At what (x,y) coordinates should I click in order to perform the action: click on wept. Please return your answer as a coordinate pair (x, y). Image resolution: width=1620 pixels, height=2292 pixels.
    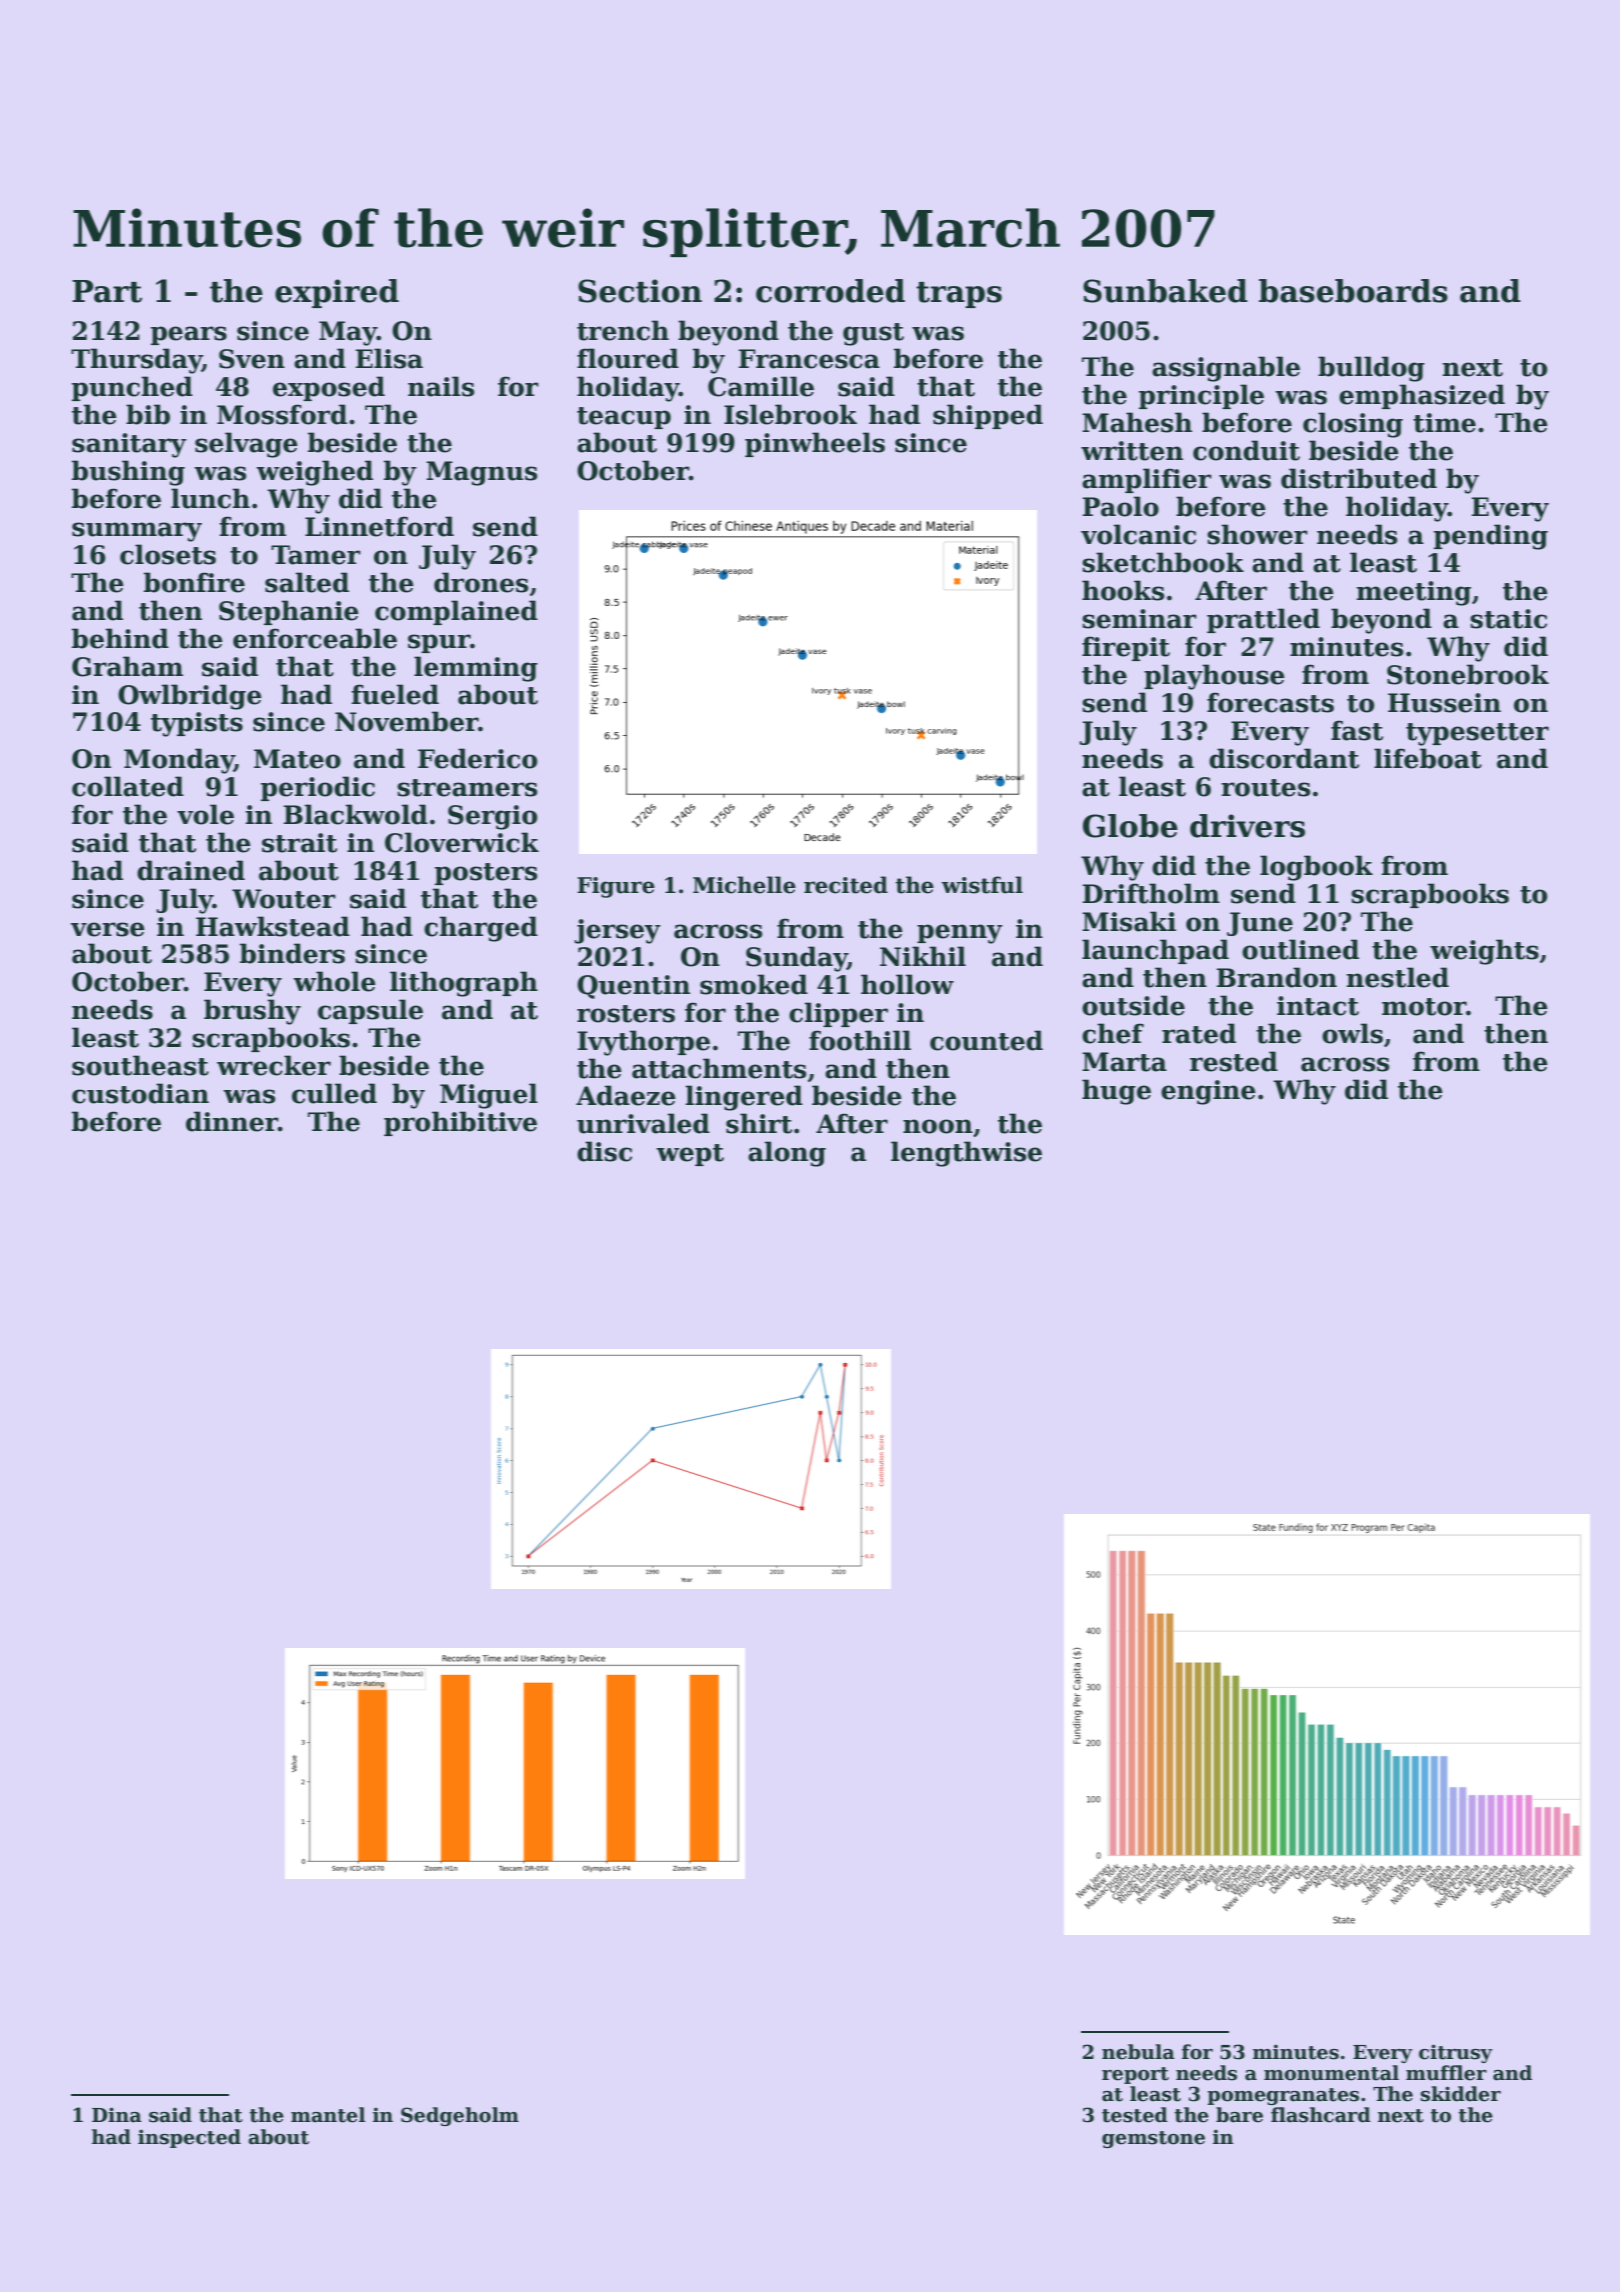
    Looking at the image, I should click on (690, 1155).
